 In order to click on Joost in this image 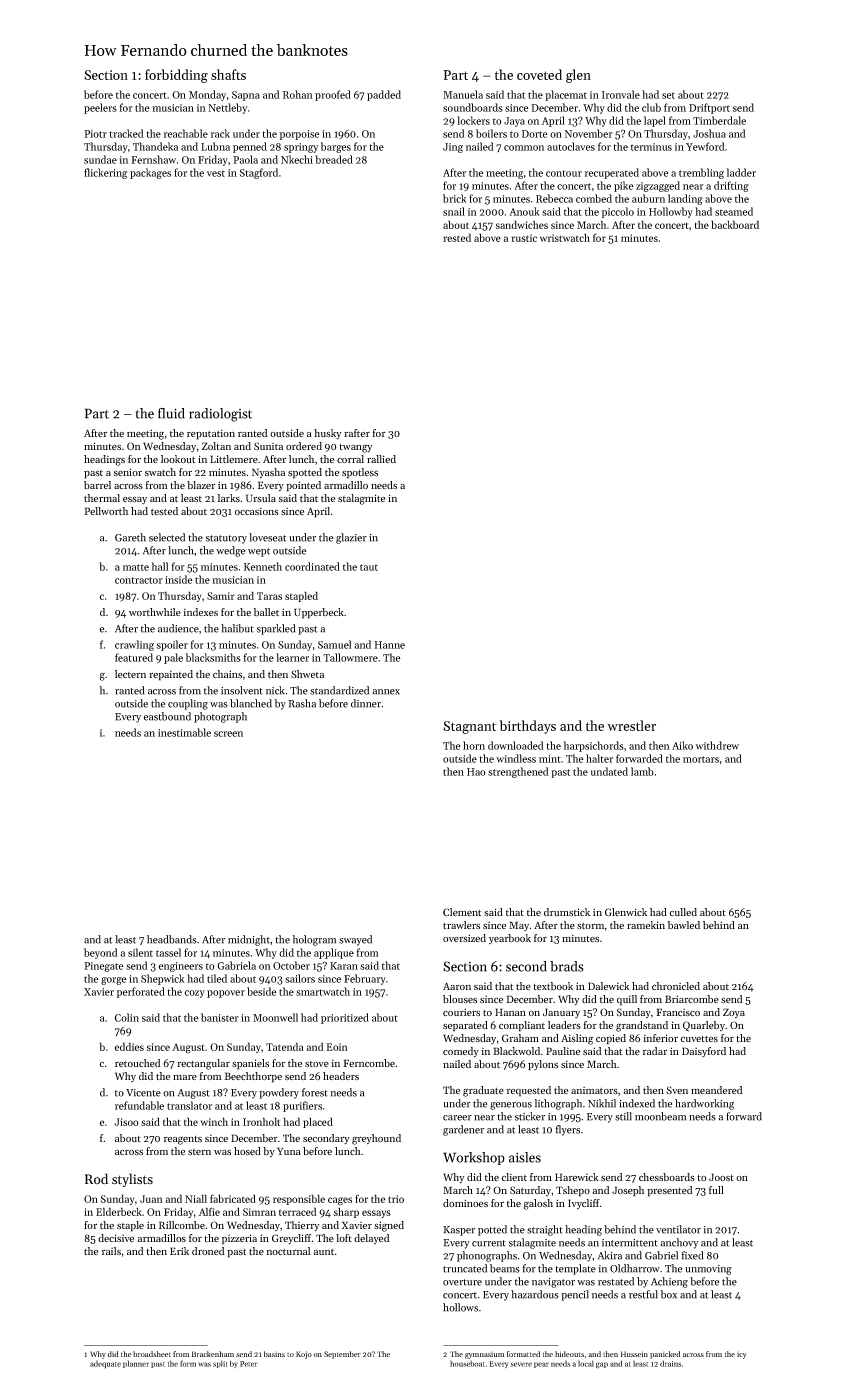, I will do `click(721, 1177)`.
